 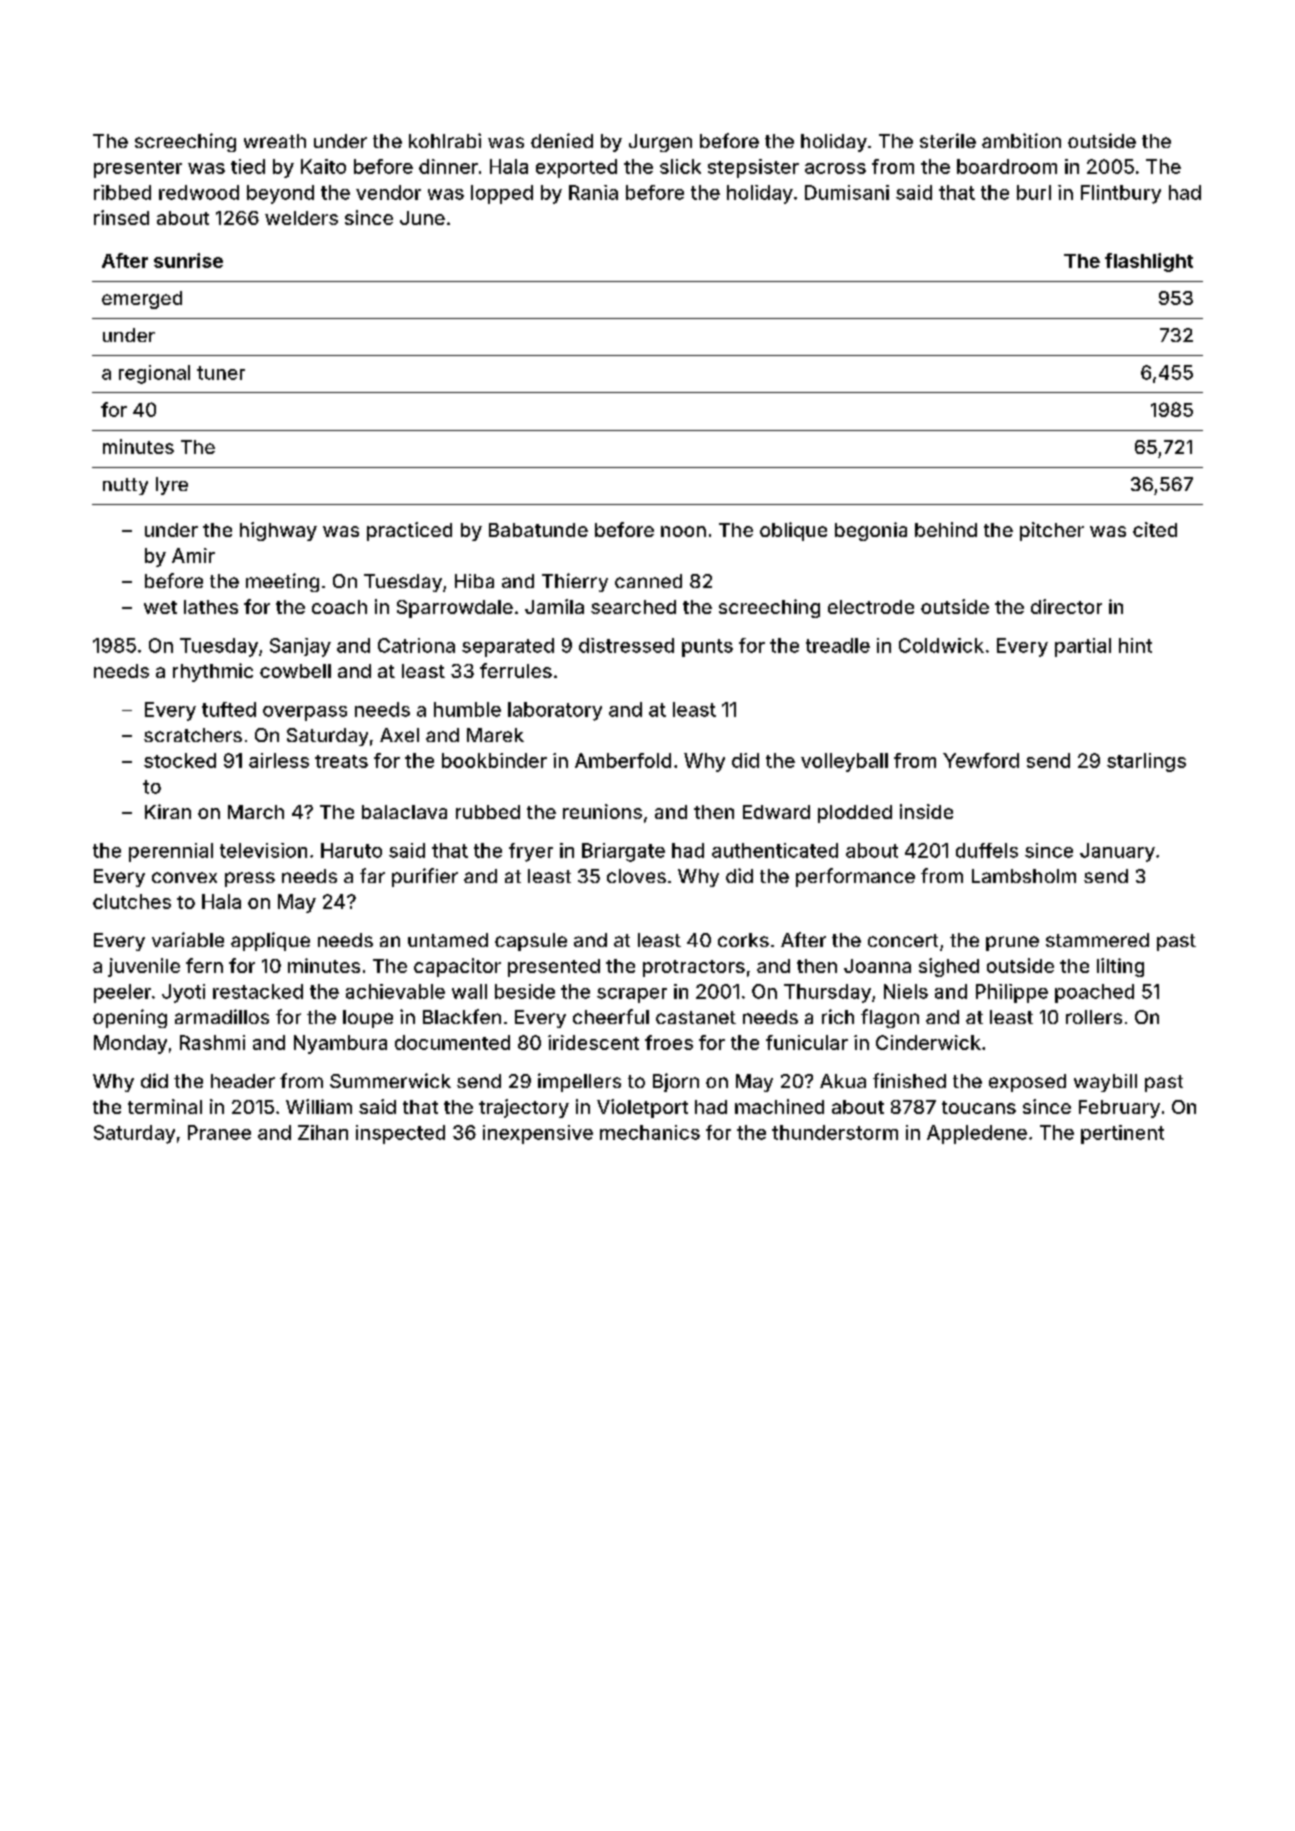 I want to click on burl, so click(x=1034, y=192).
